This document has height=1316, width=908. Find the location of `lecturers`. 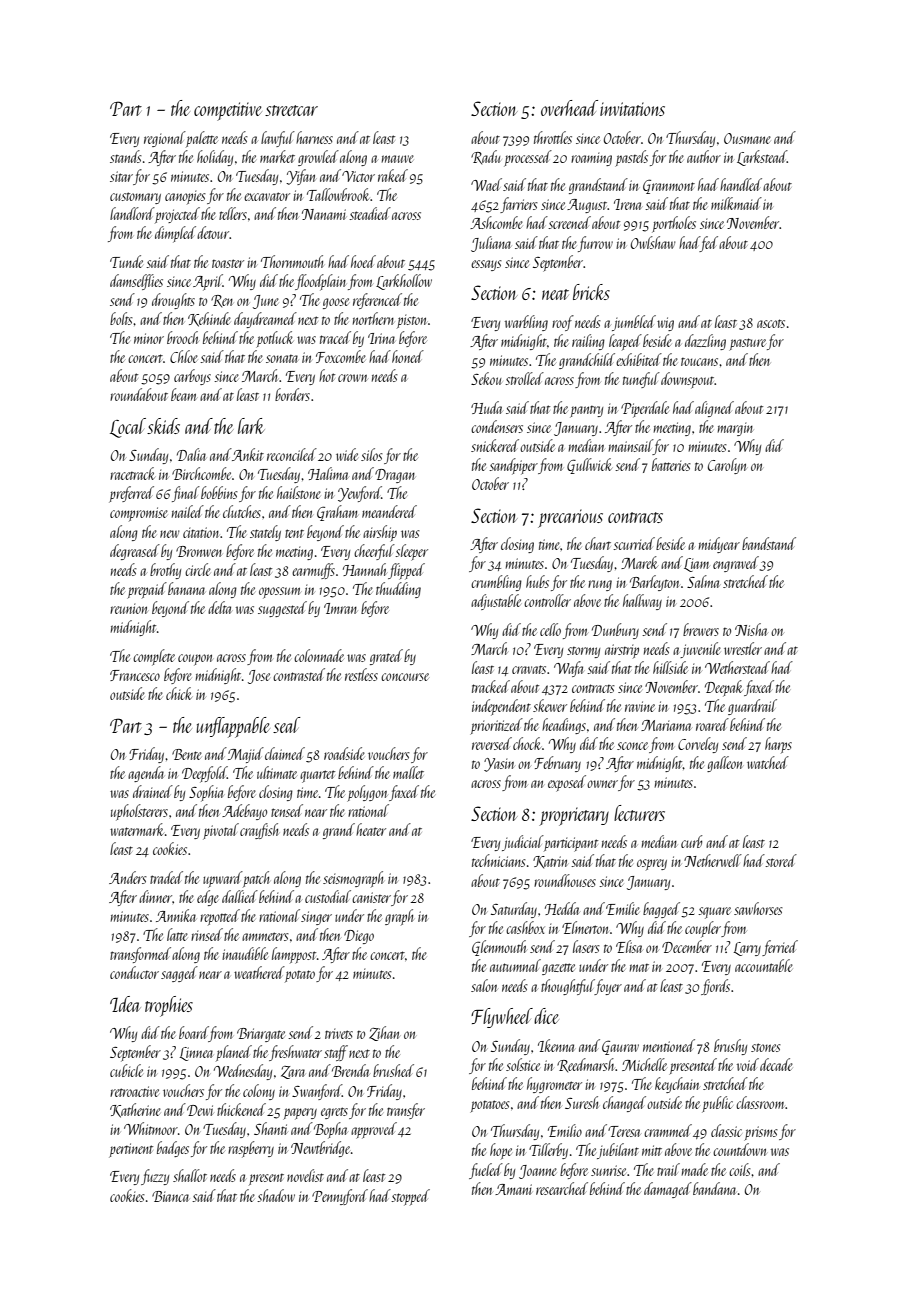

lecturers is located at coordinates (639, 813).
